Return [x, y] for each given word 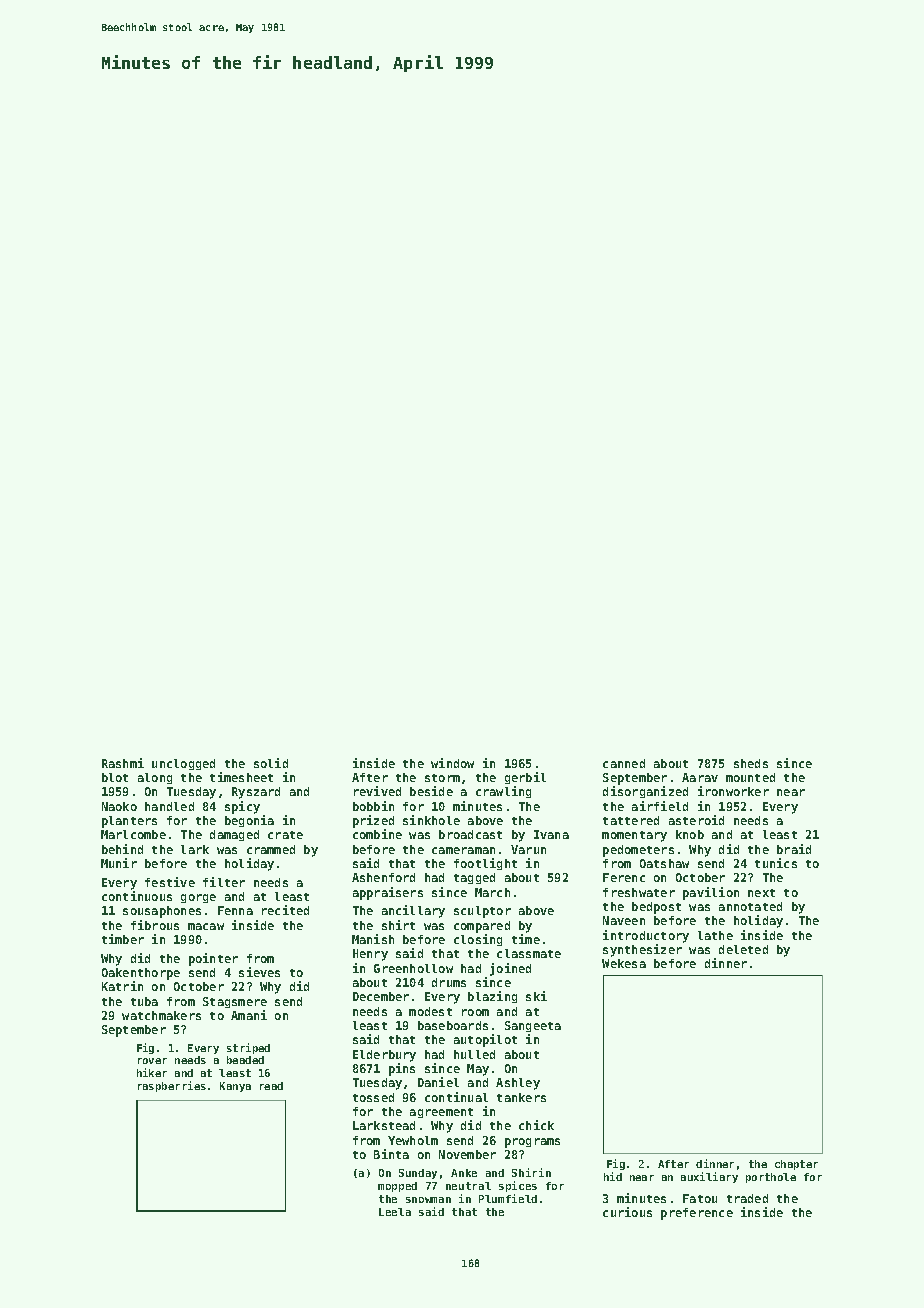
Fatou [700, 1198]
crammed [271, 849]
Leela [395, 1212]
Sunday [418, 1174]
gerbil [525, 778]
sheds [751, 763]
